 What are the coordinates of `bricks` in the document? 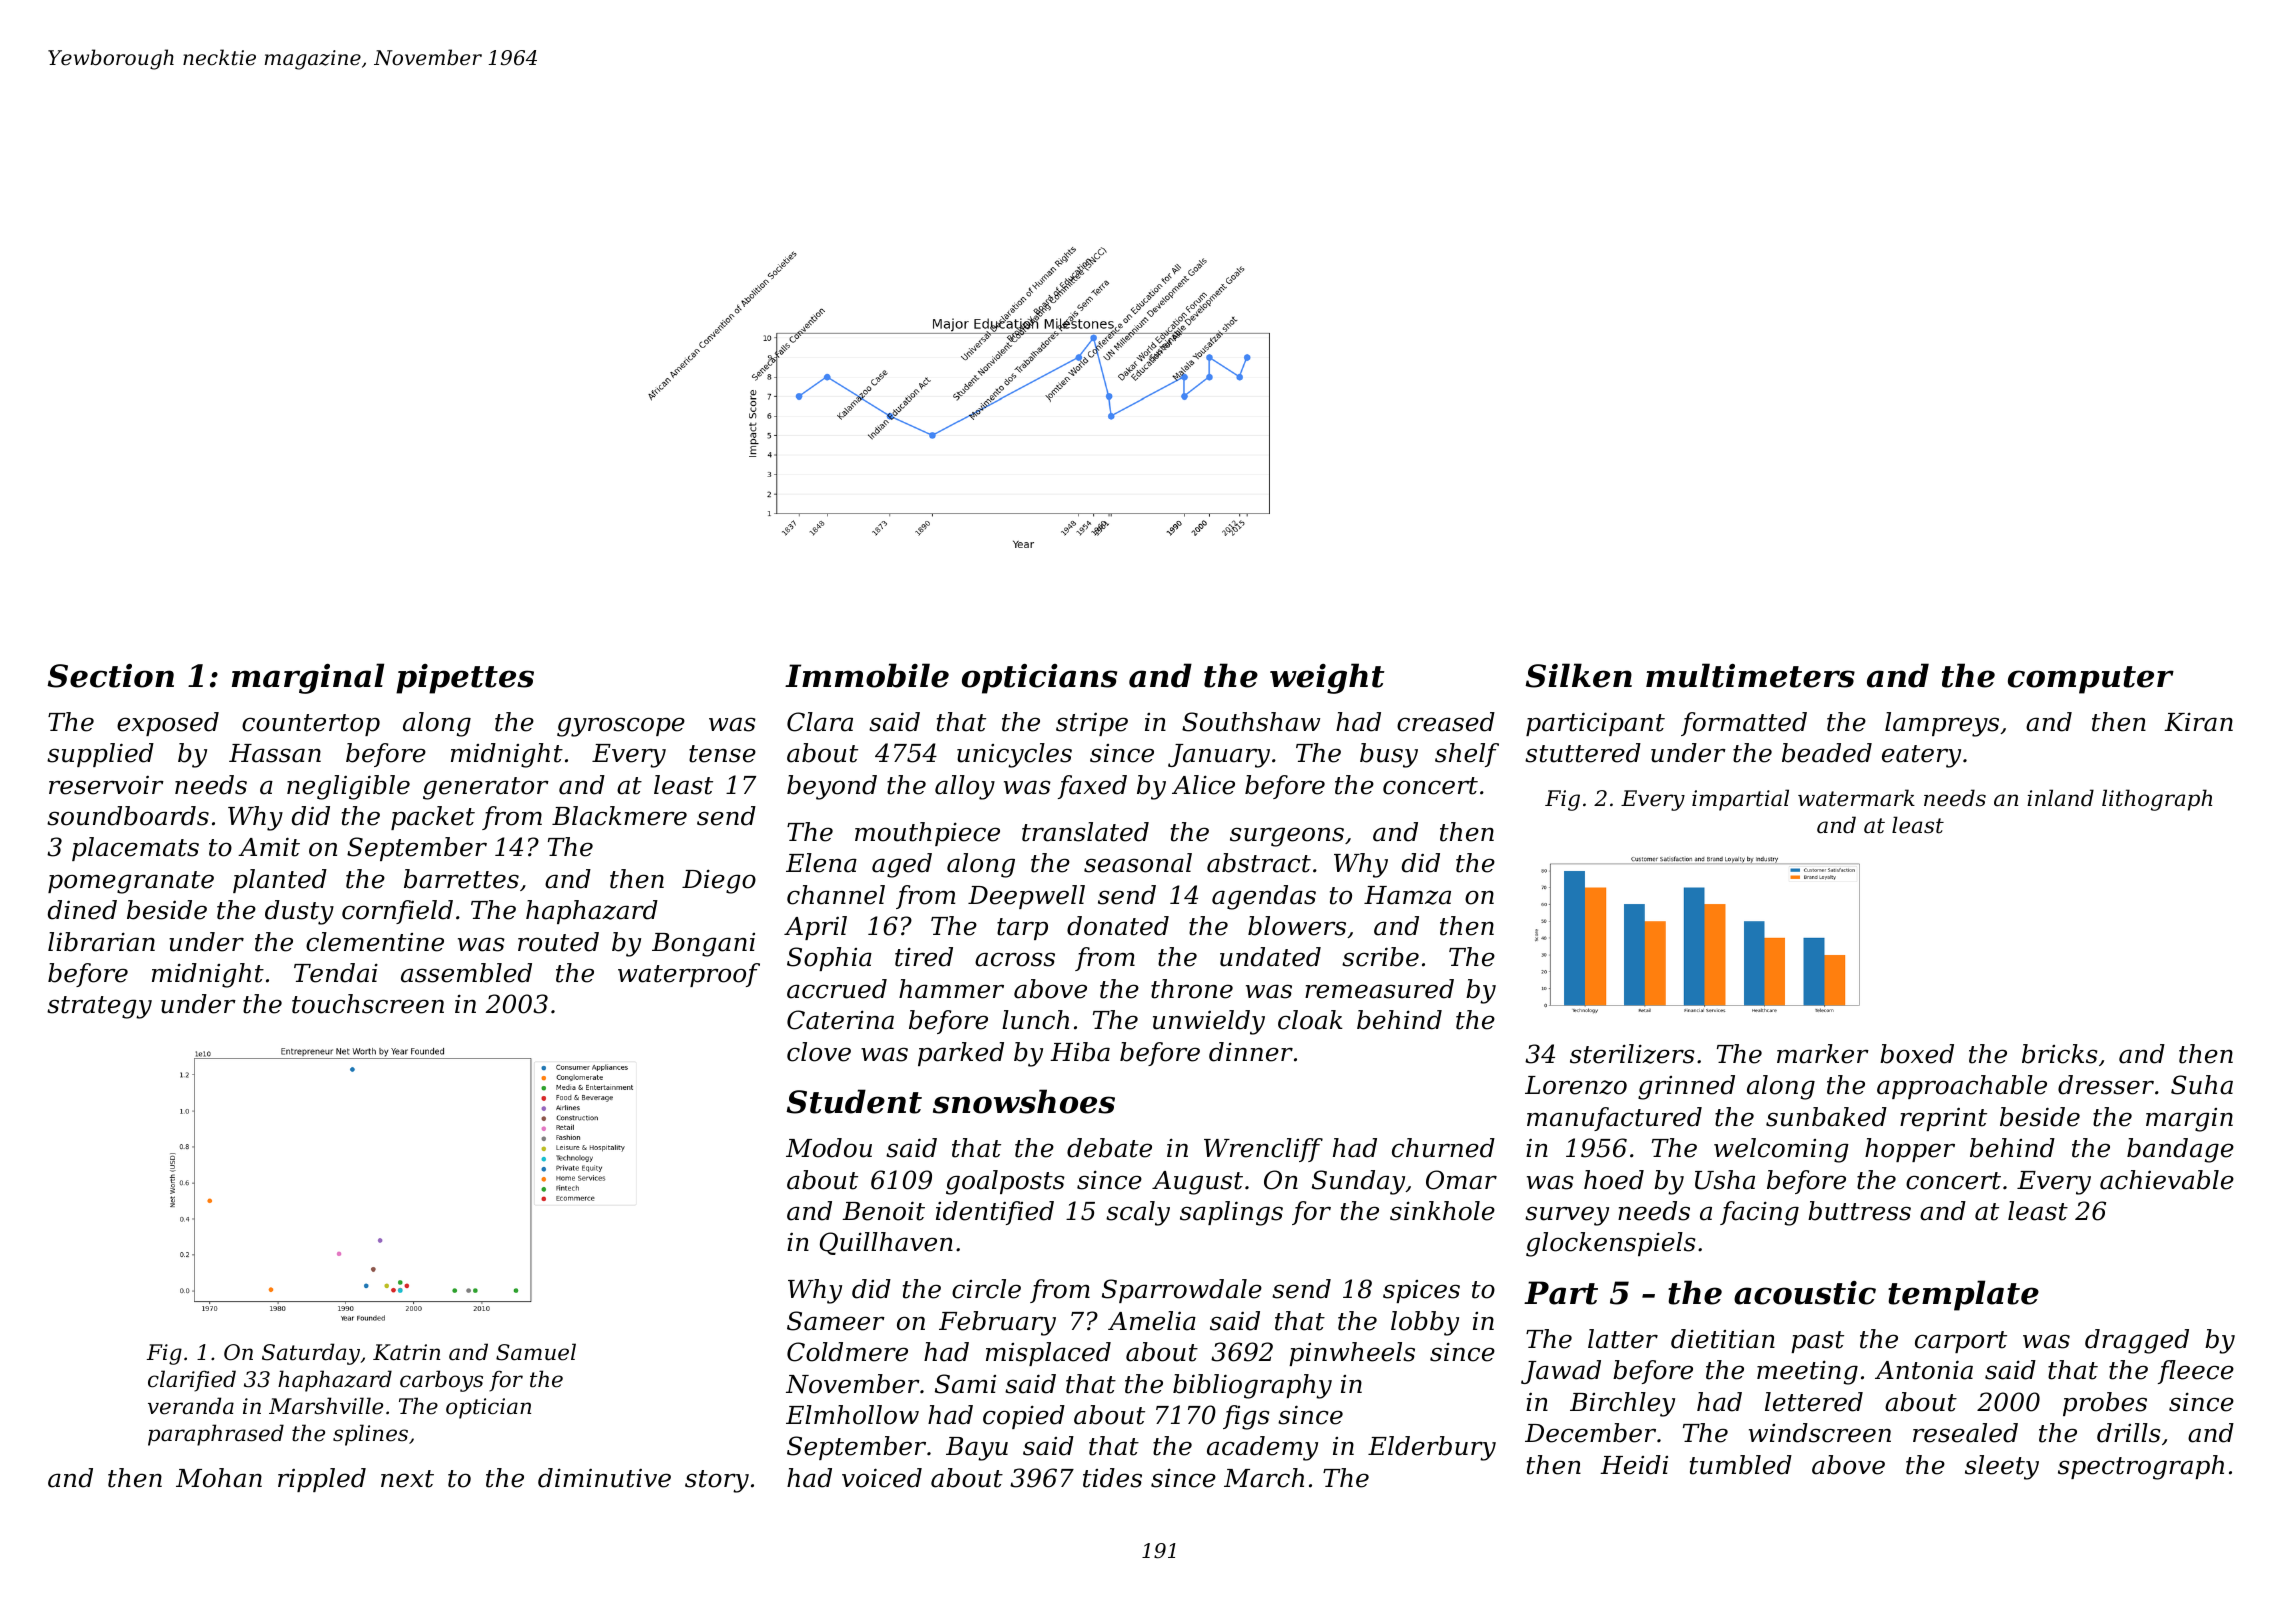 It's located at (2060, 1054).
